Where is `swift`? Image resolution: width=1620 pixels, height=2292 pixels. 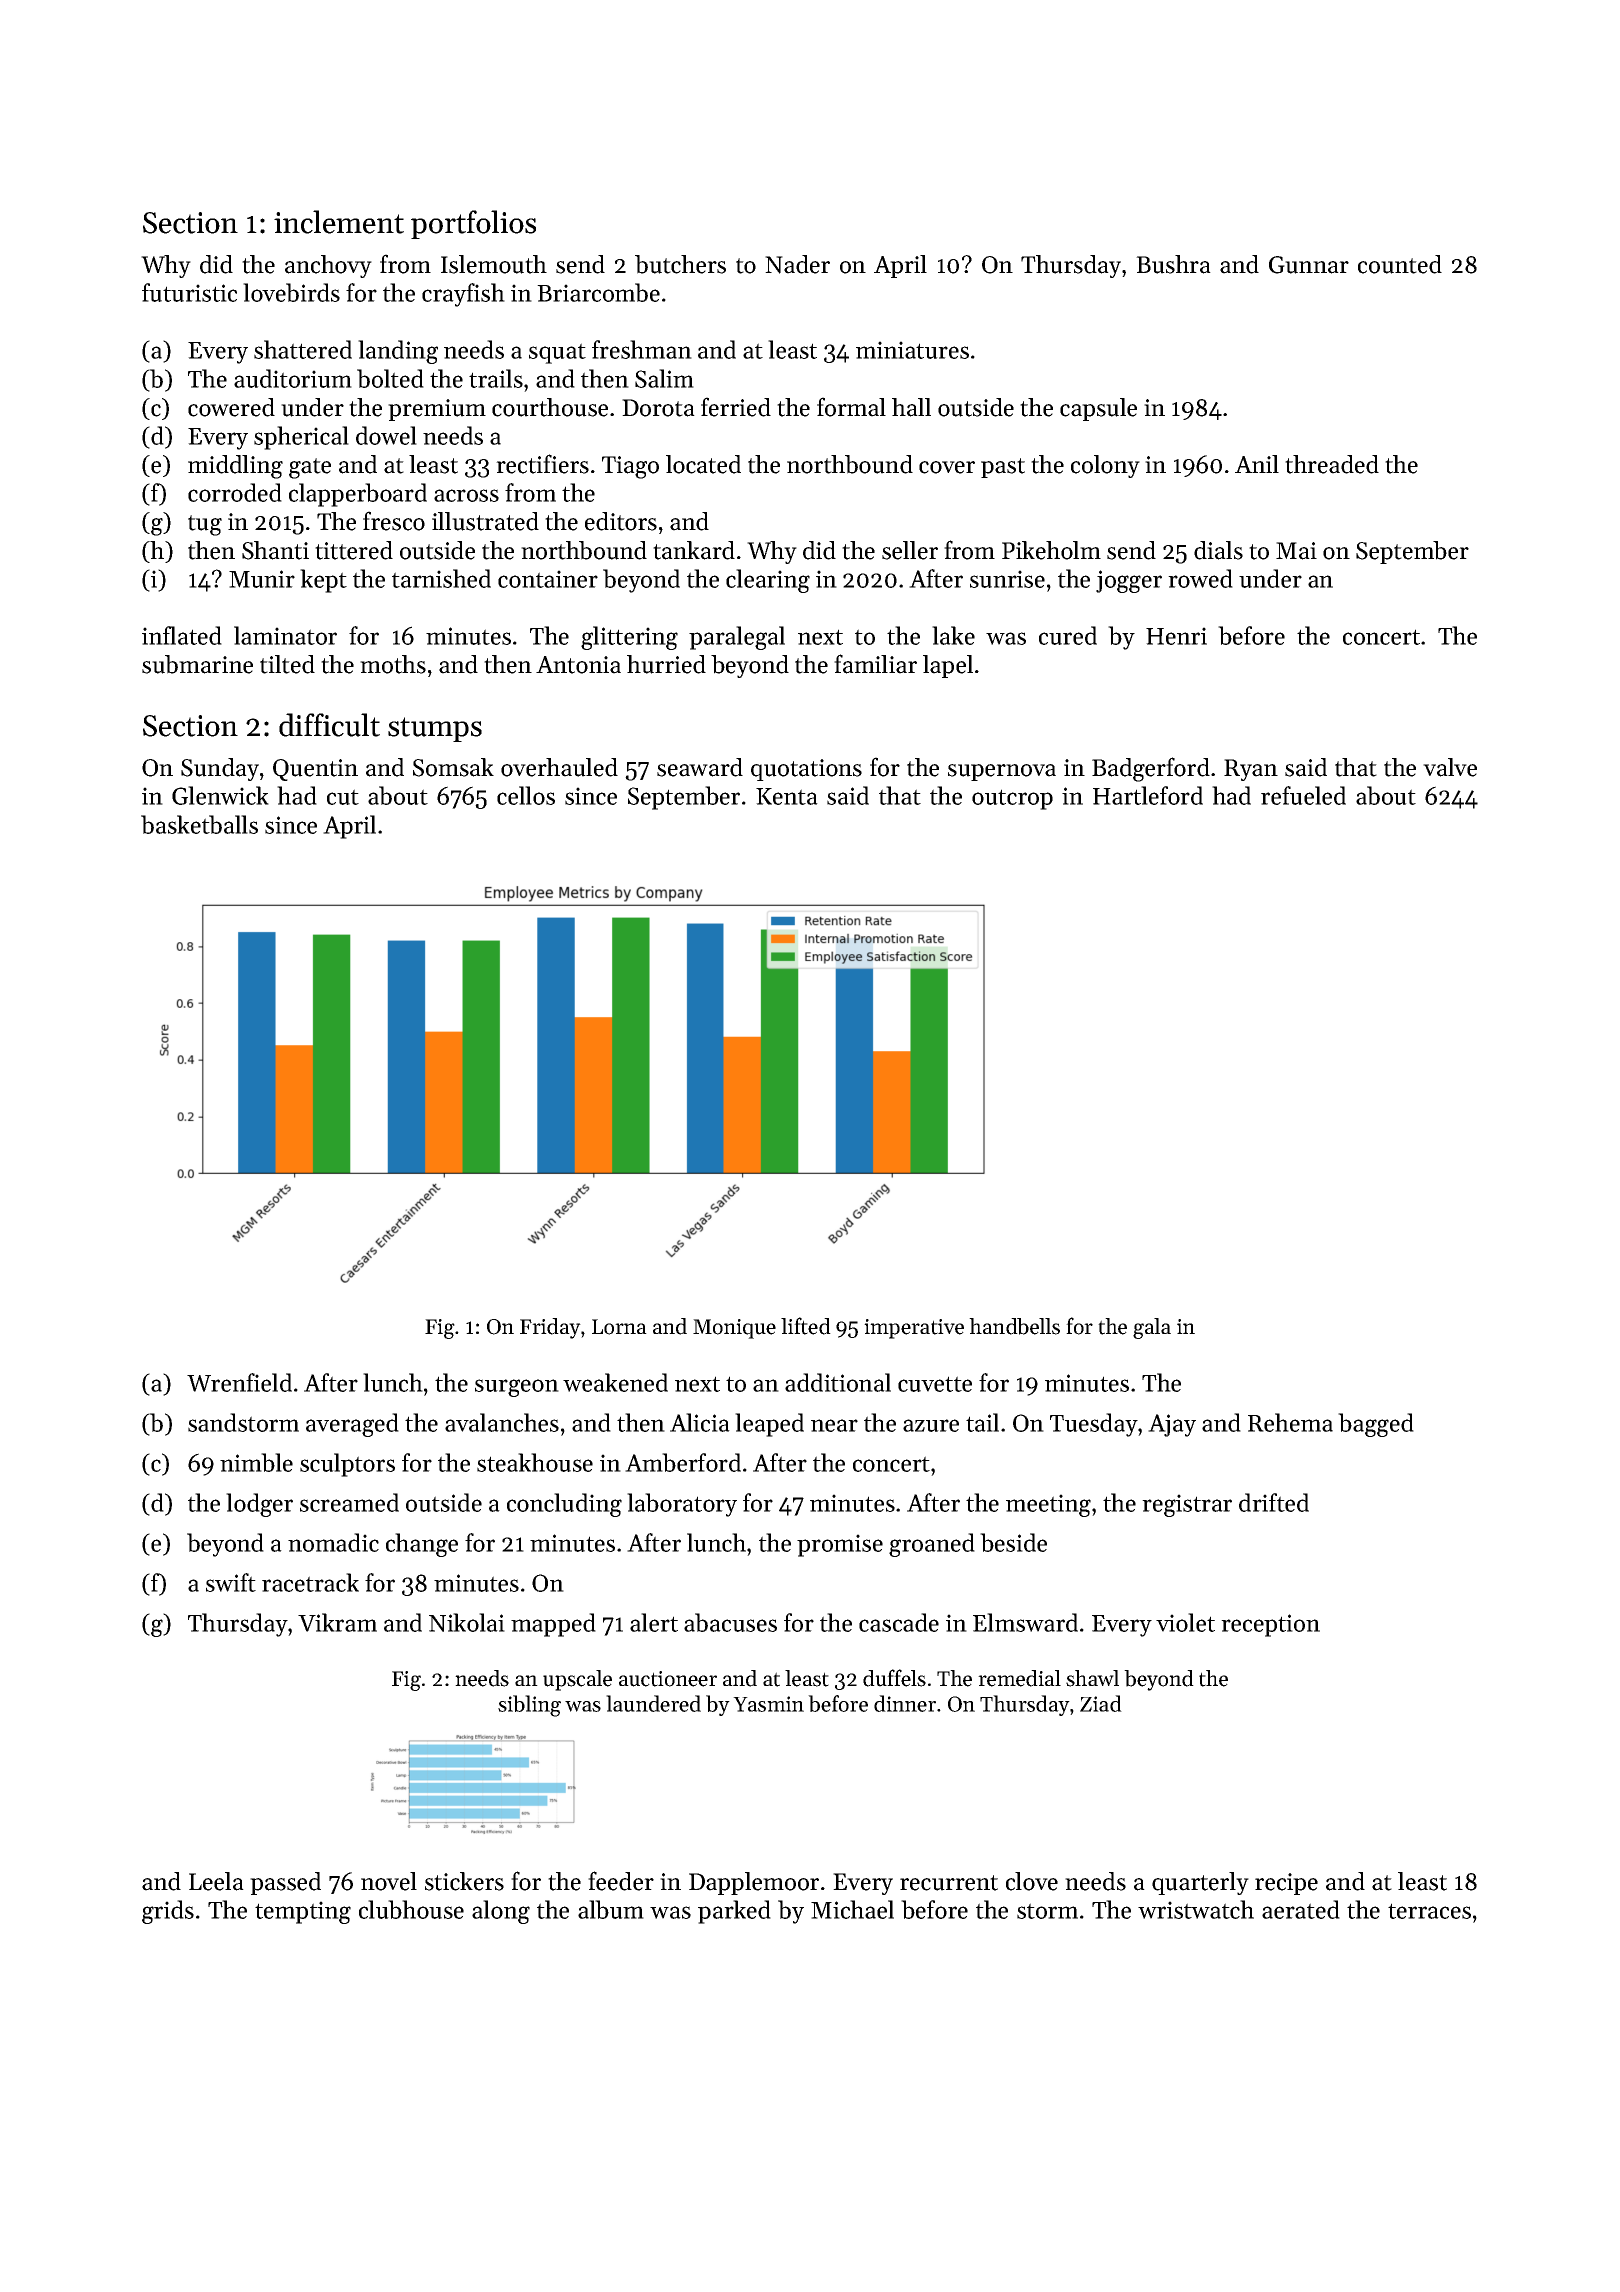 swift is located at coordinates (231, 1582).
